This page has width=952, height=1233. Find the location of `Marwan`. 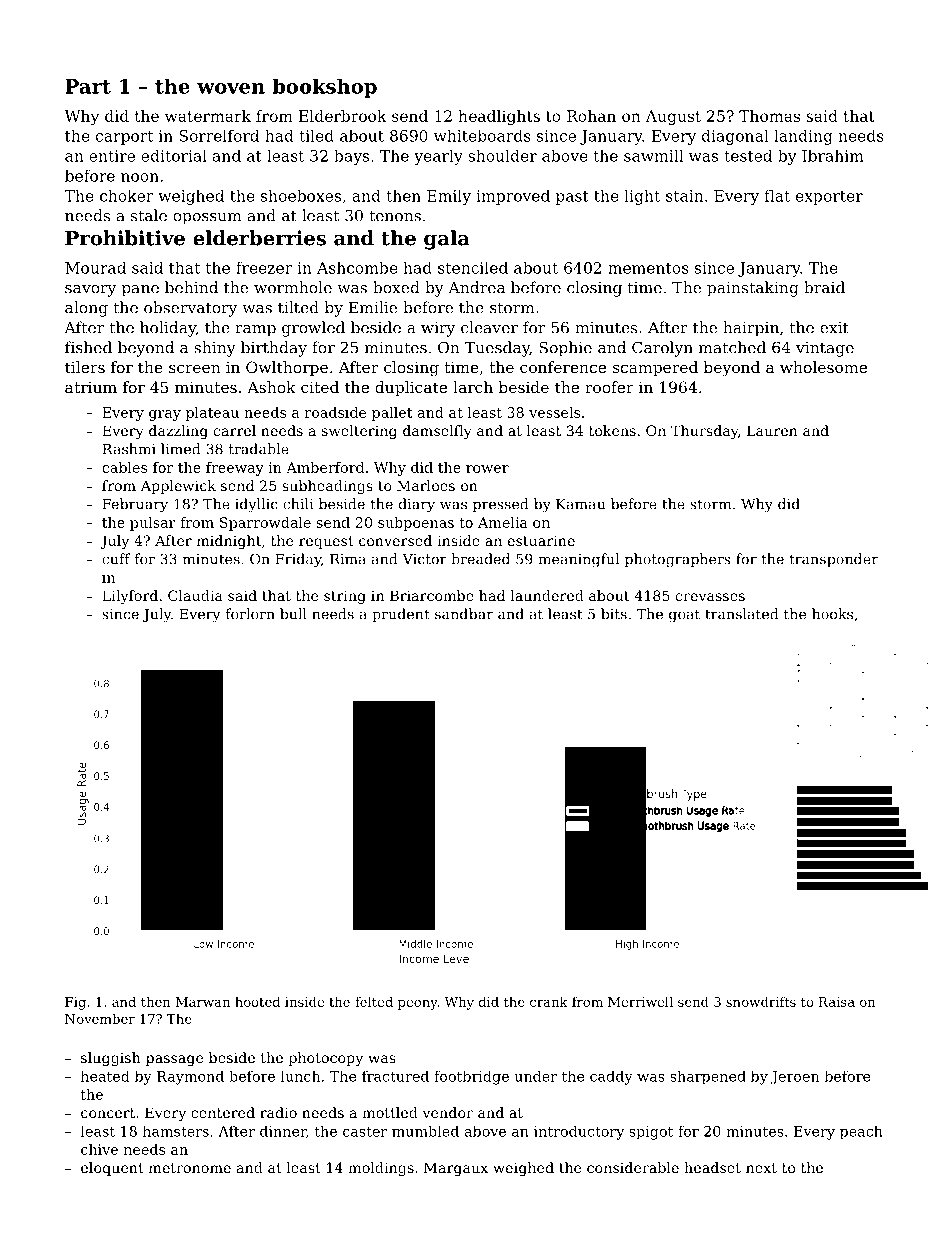

Marwan is located at coordinates (203, 1002).
